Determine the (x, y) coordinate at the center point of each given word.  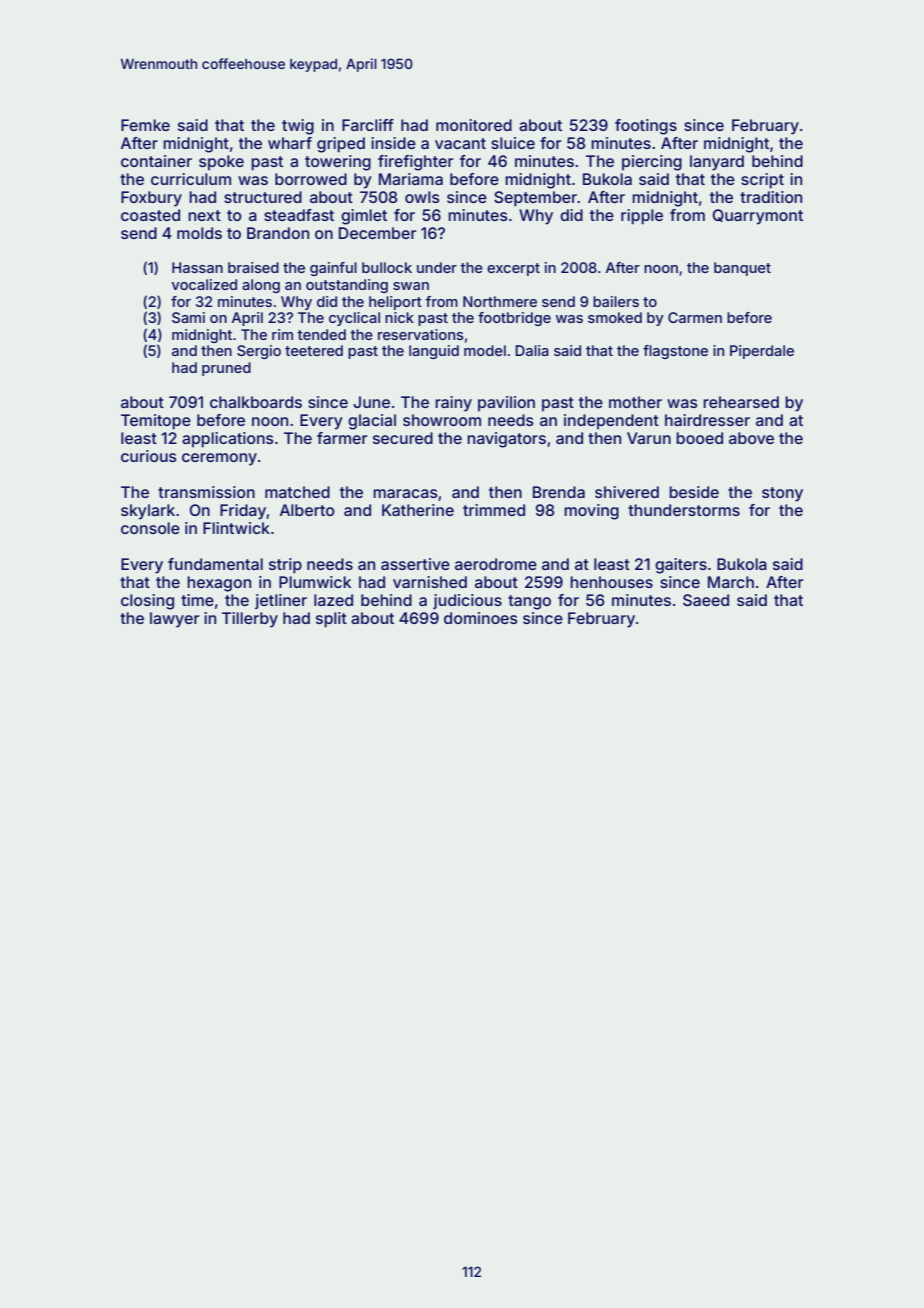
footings (646, 127)
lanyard (717, 163)
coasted (150, 215)
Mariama (411, 179)
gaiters (681, 566)
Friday (243, 512)
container (156, 161)
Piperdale (762, 352)
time (197, 600)
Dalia (532, 350)
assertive (415, 564)
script (762, 181)
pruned (226, 369)
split (331, 620)
